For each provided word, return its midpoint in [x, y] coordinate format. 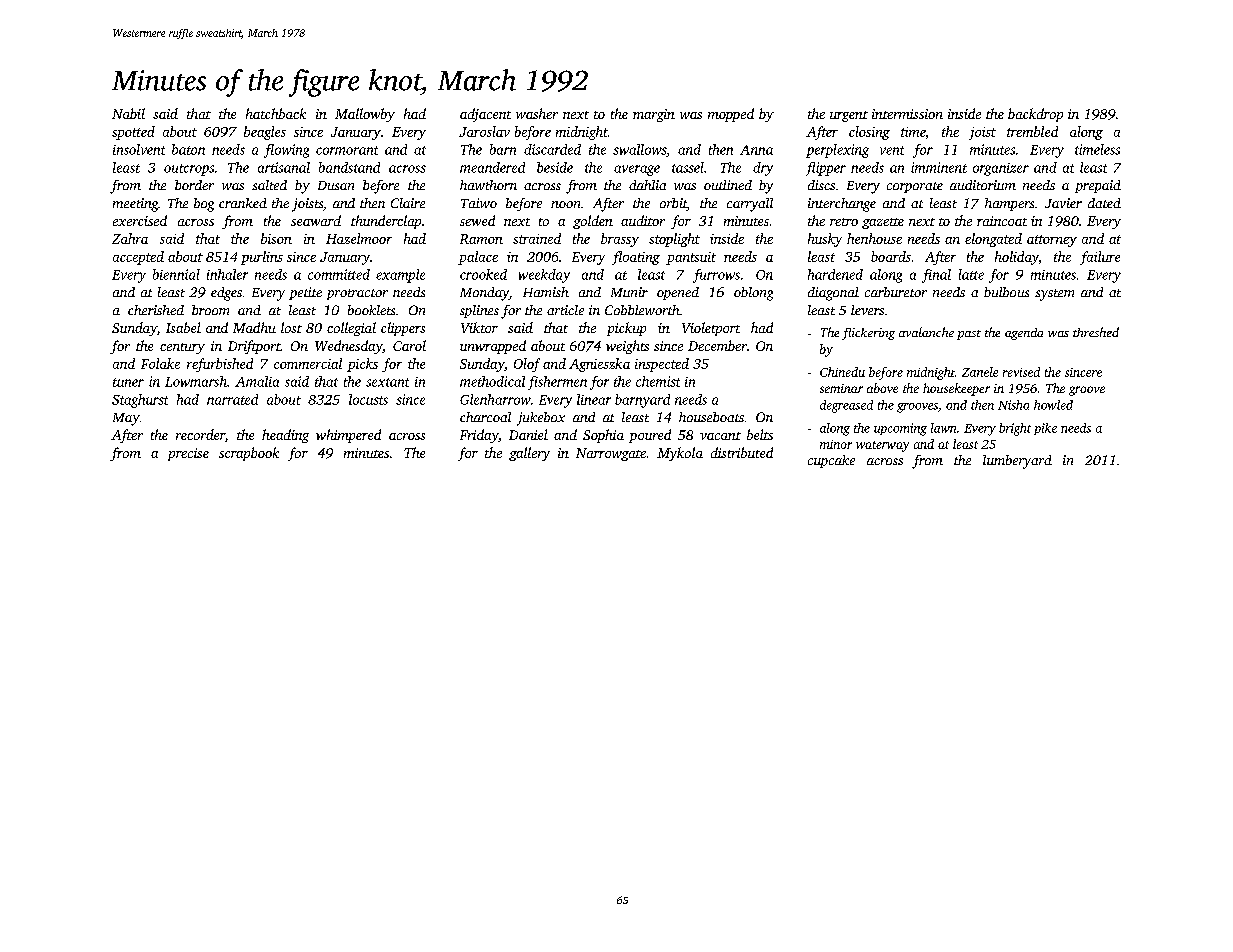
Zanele [980, 372]
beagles [265, 133]
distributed [742, 452]
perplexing [837, 151]
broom [210, 310]
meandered [492, 167]
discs [821, 185]
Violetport [711, 329]
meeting [136, 205]
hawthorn [488, 185]
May [126, 419]
